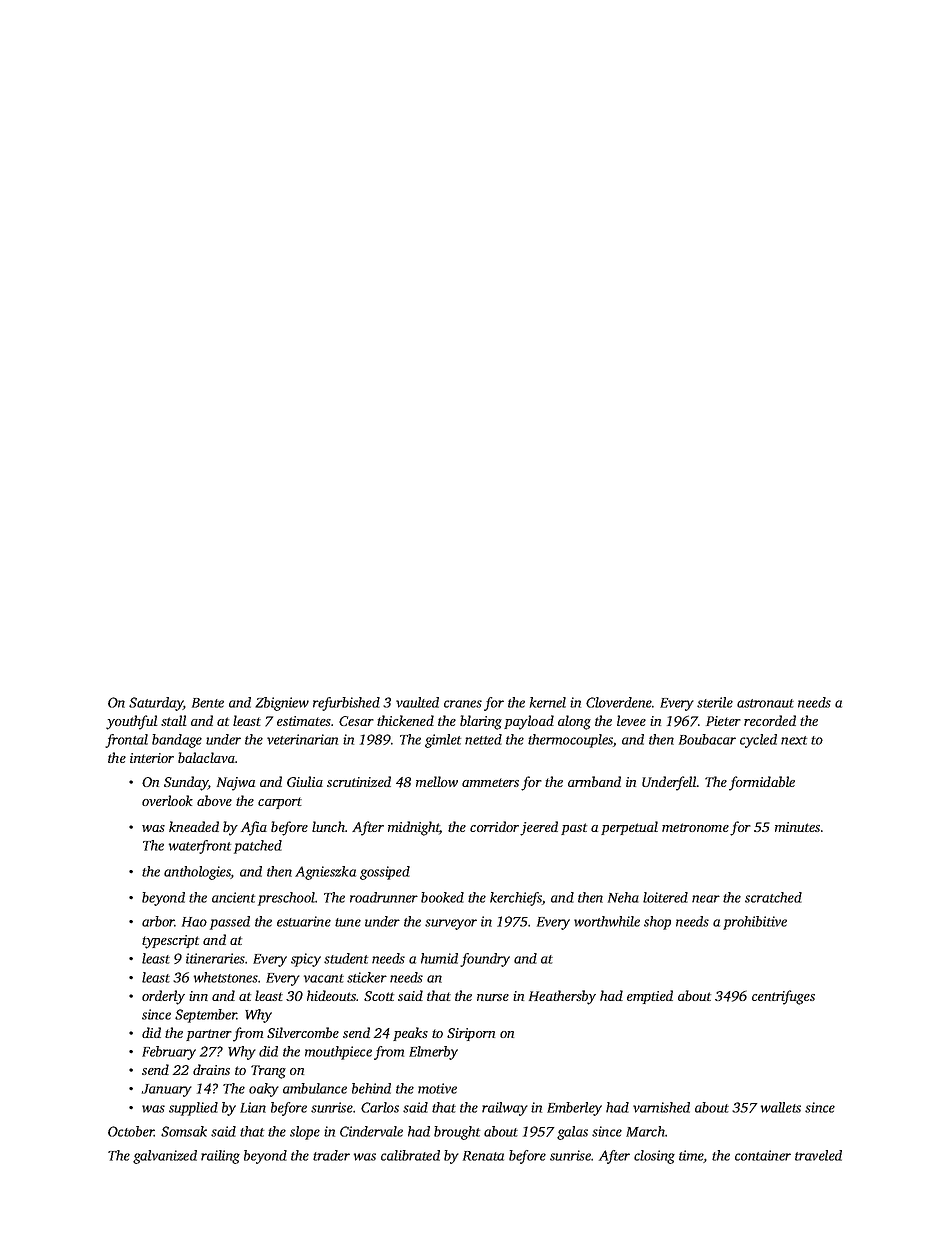 This image has width=952, height=1233. Describe the element at coordinates (200, 847) in the image. I see `waterfront` at that location.
